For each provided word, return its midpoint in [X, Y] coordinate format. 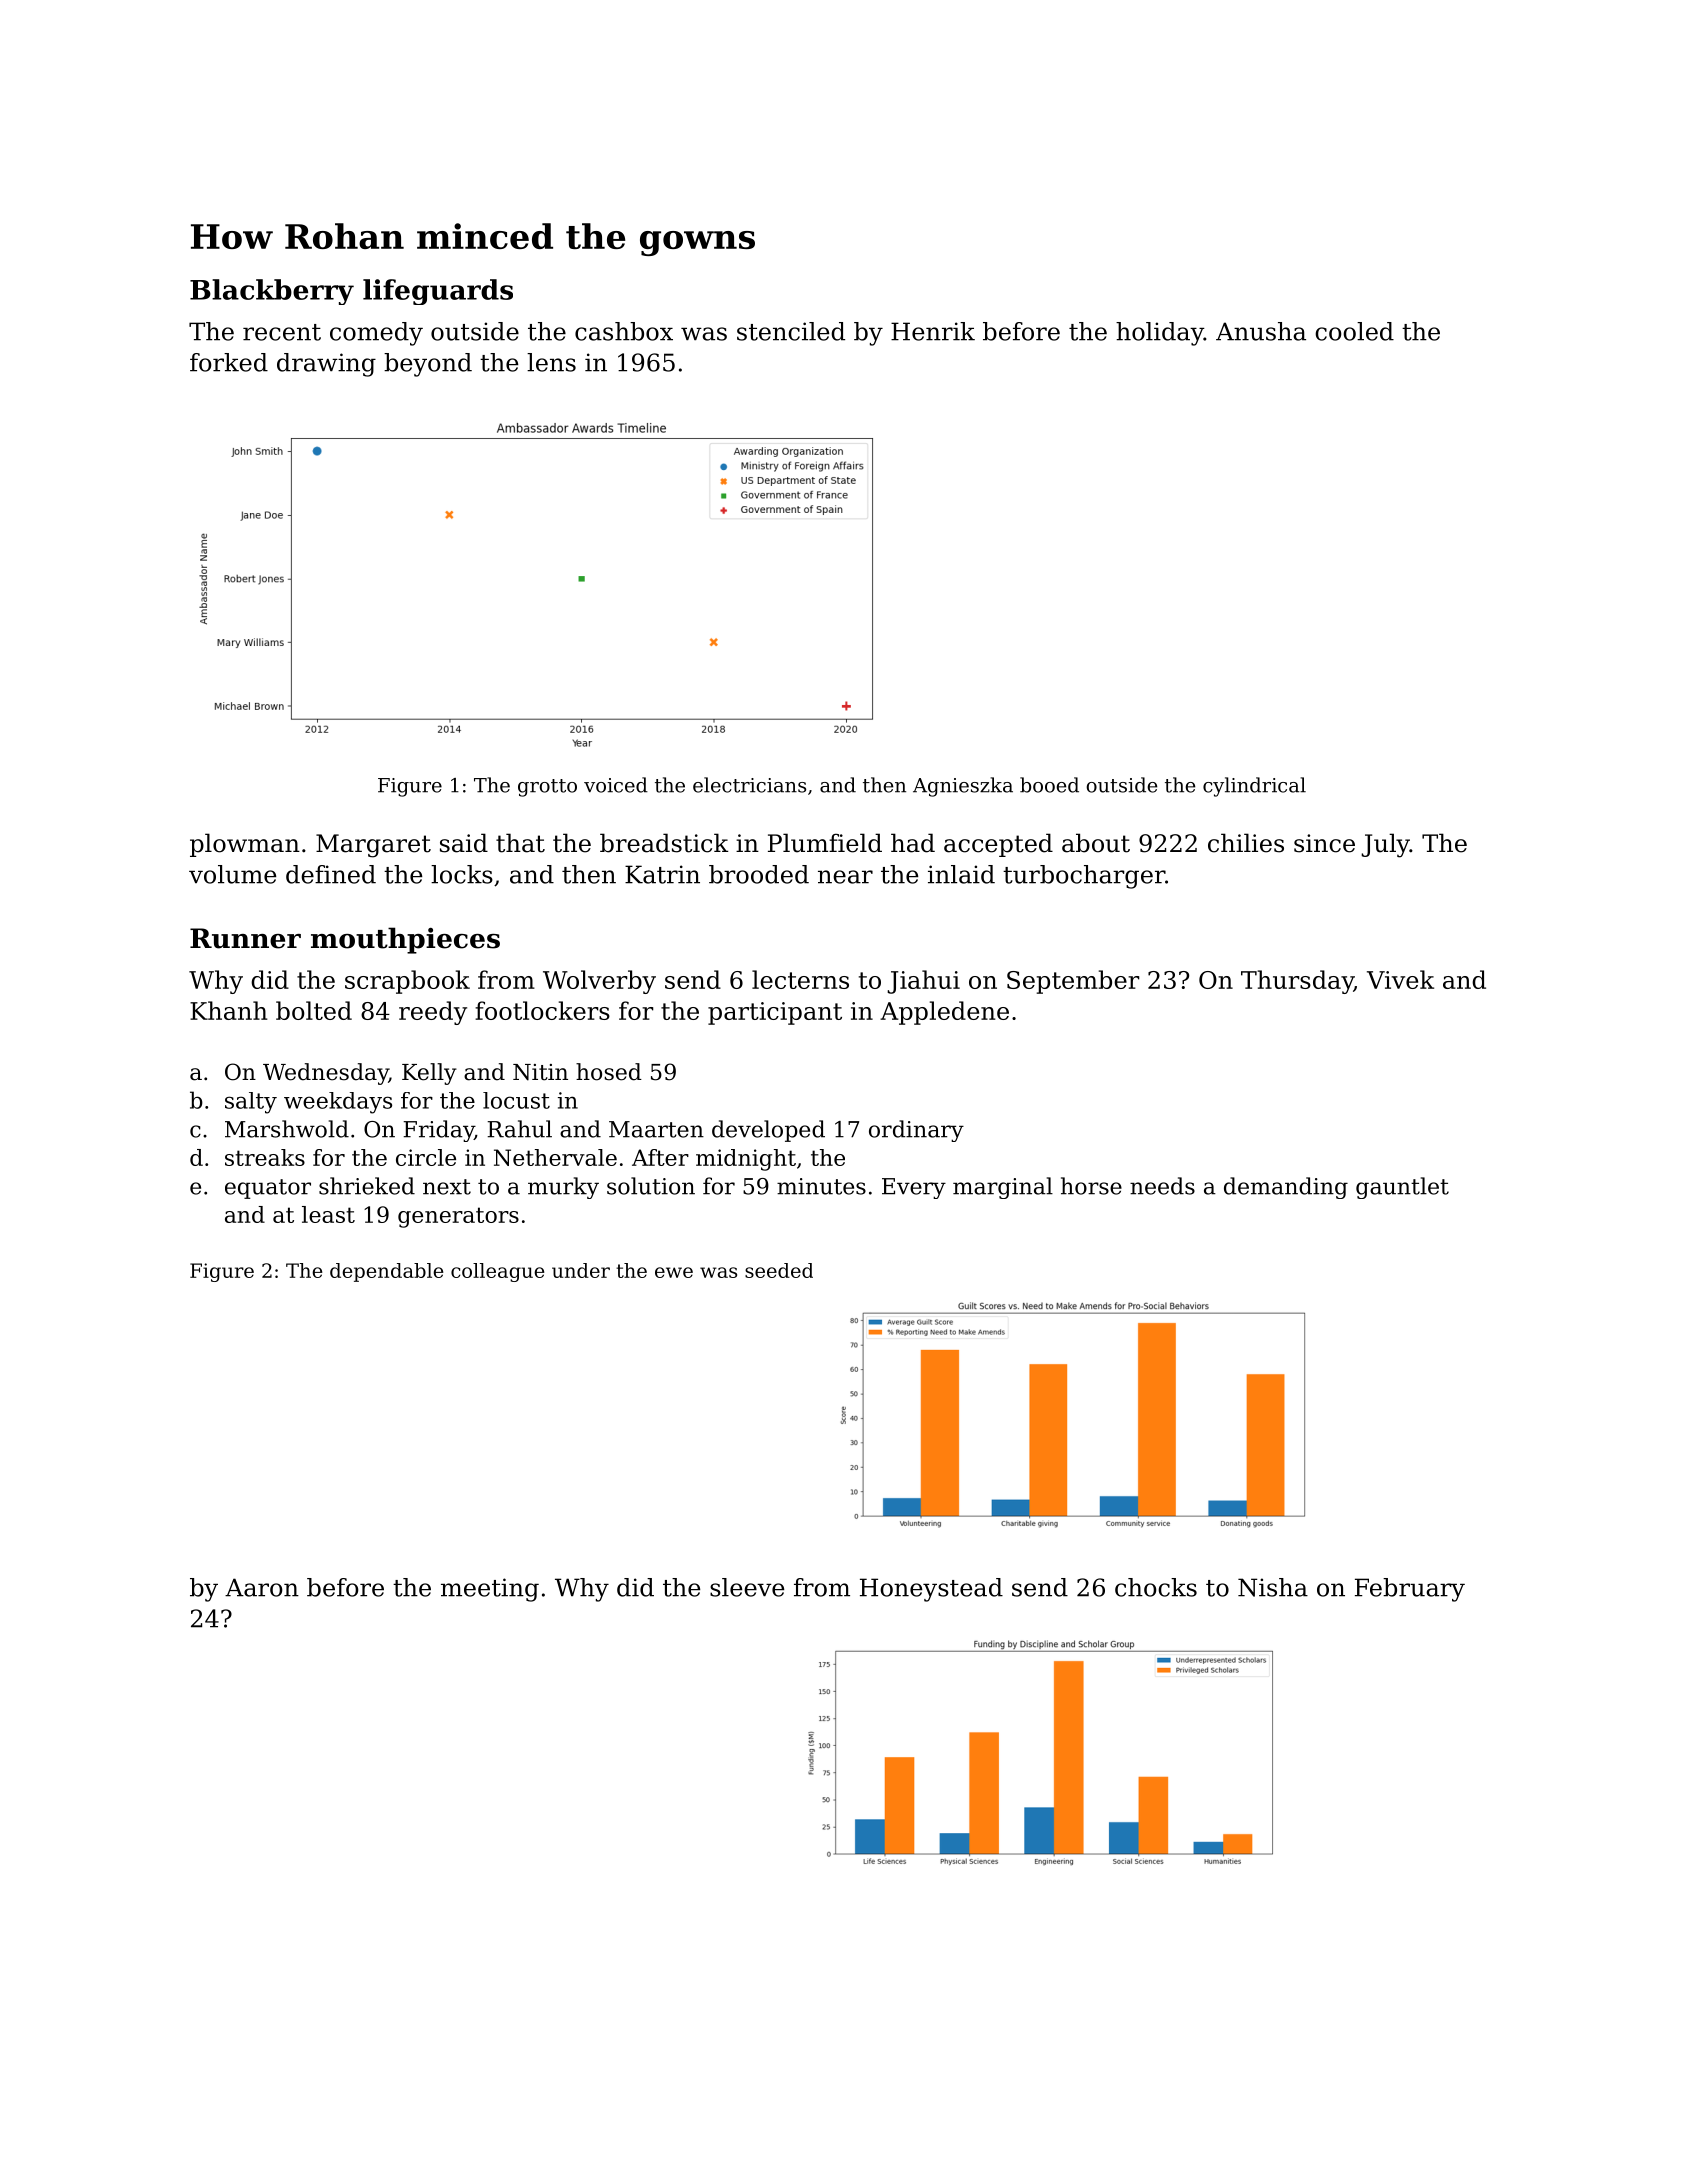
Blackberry [272, 292]
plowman [245, 845]
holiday [1160, 334]
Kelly [429, 1074]
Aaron [262, 1587]
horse [1091, 1186]
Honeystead [931, 1590]
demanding [1286, 1188]
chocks [1156, 1587]
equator [268, 1189]
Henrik [933, 331]
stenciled [791, 331]
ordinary [916, 1131]
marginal [1003, 1188]
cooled [1354, 331]
